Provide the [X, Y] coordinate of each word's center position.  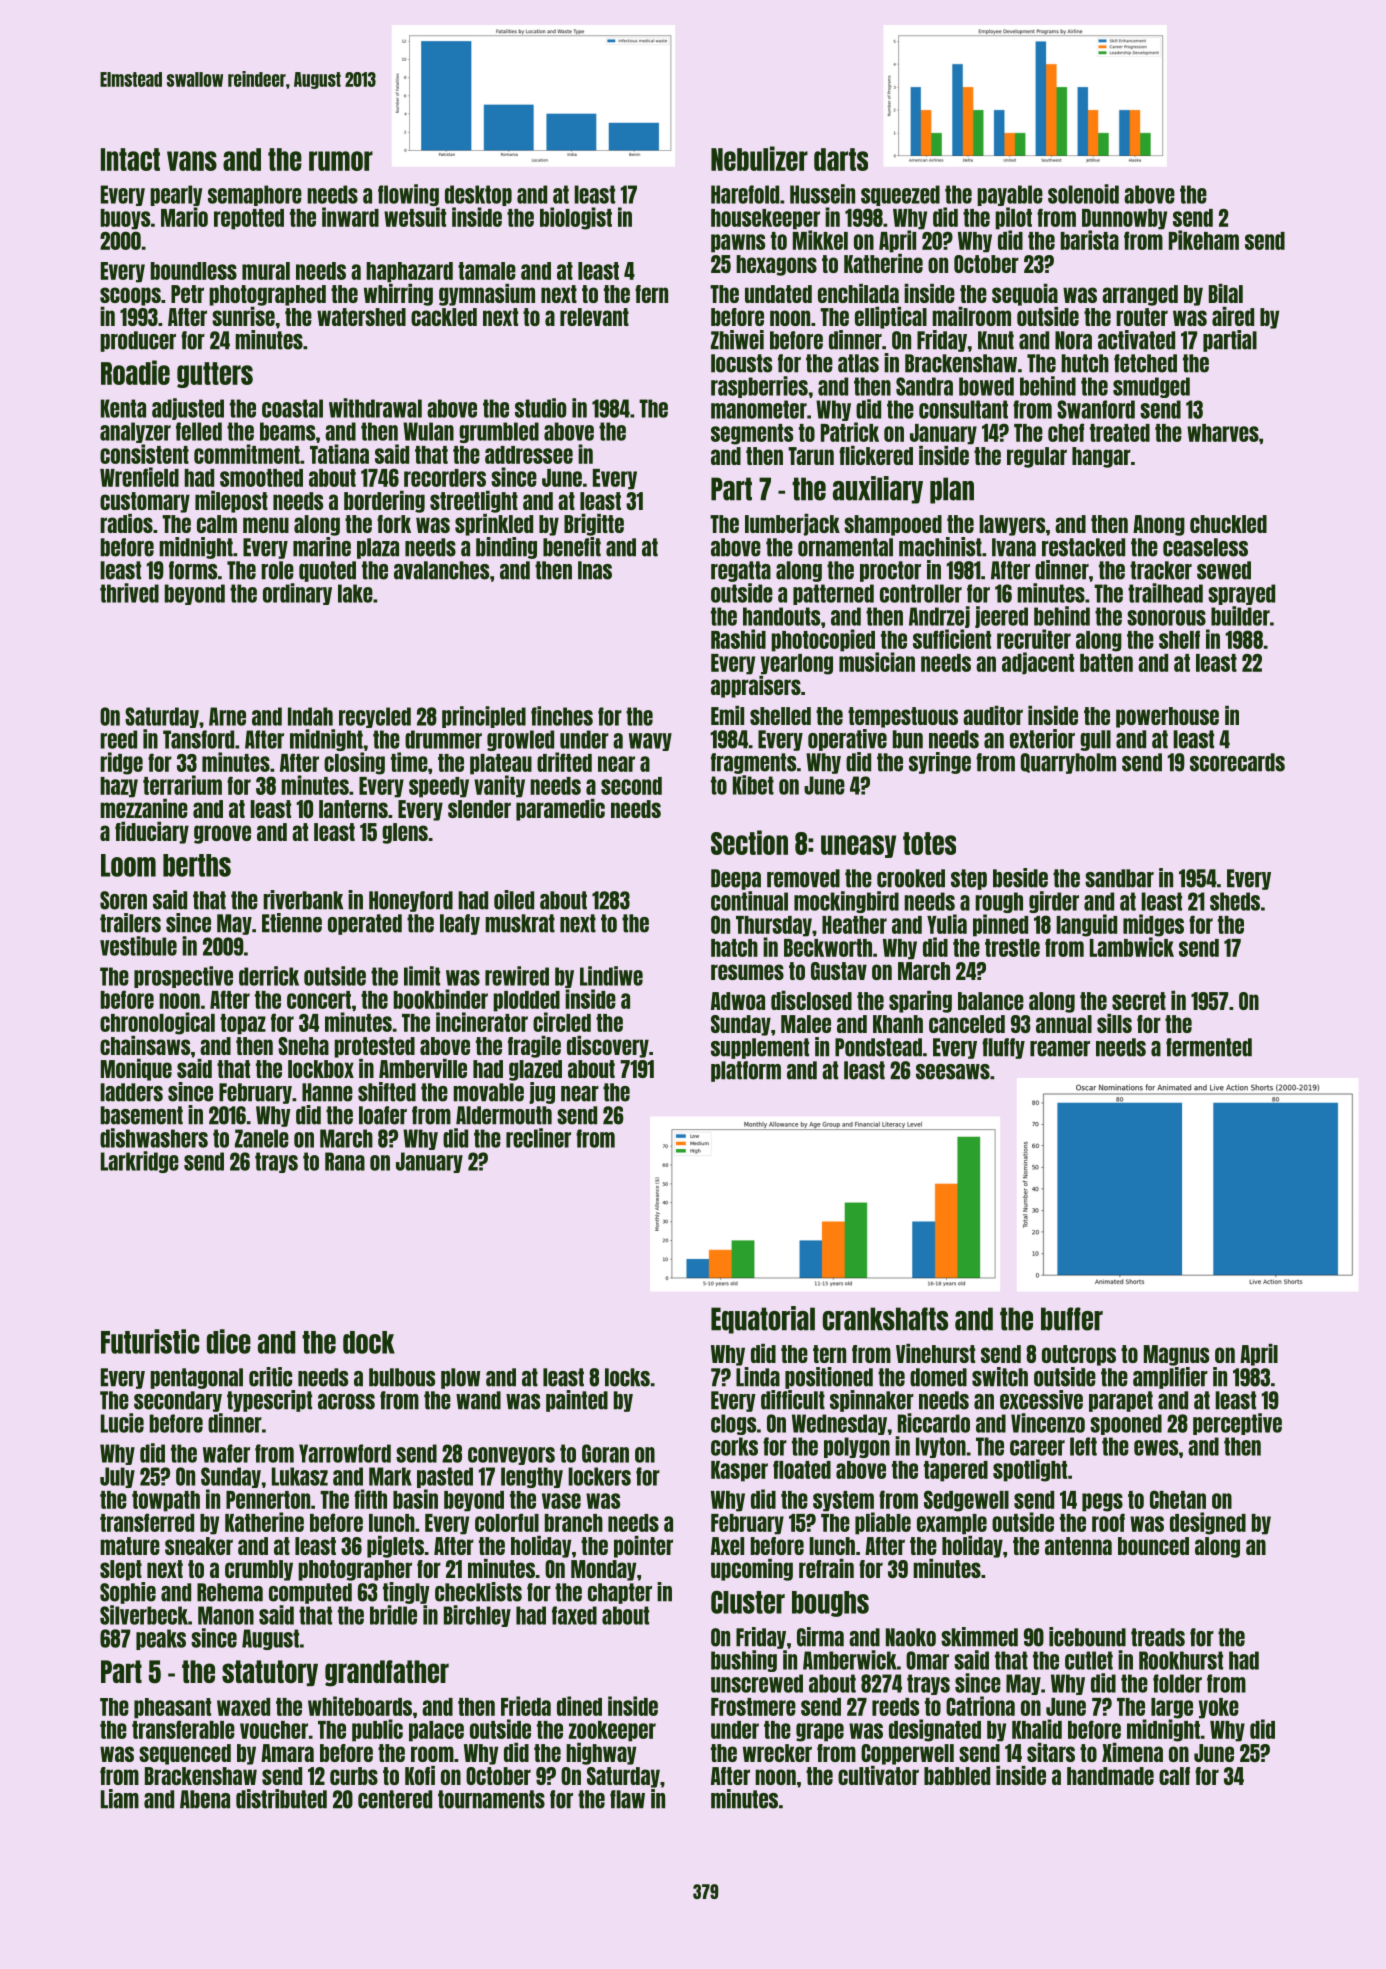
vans [192, 161]
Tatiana [339, 454]
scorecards [1237, 762]
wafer [226, 1453]
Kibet [753, 785]
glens [405, 833]
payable [1010, 195]
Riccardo [934, 1423]
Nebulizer [759, 158]
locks [627, 1377]
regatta [741, 571]
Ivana [1014, 547]
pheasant [172, 1708]
